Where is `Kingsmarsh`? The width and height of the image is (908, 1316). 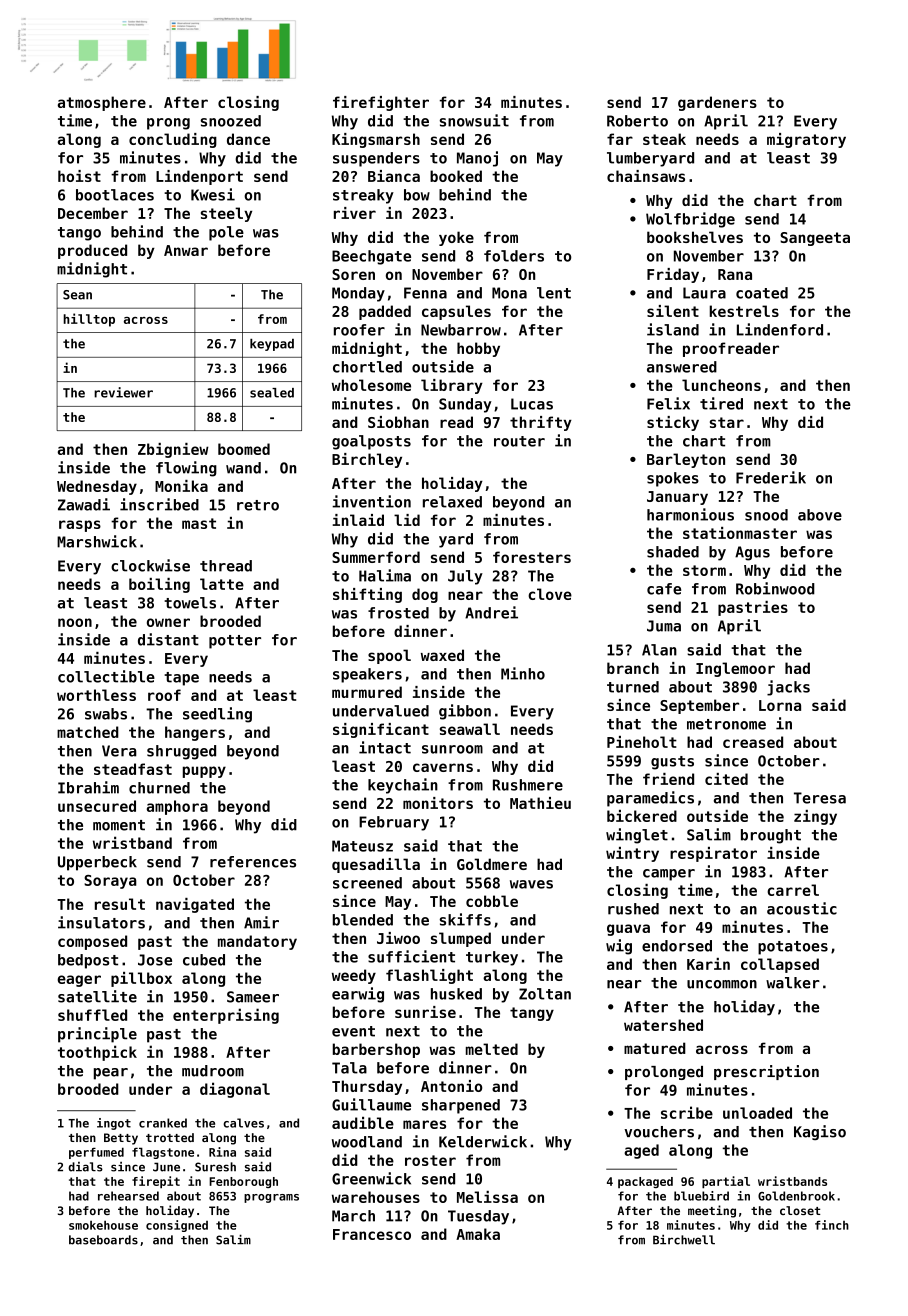 Kingsmarsh is located at coordinates (376, 140).
